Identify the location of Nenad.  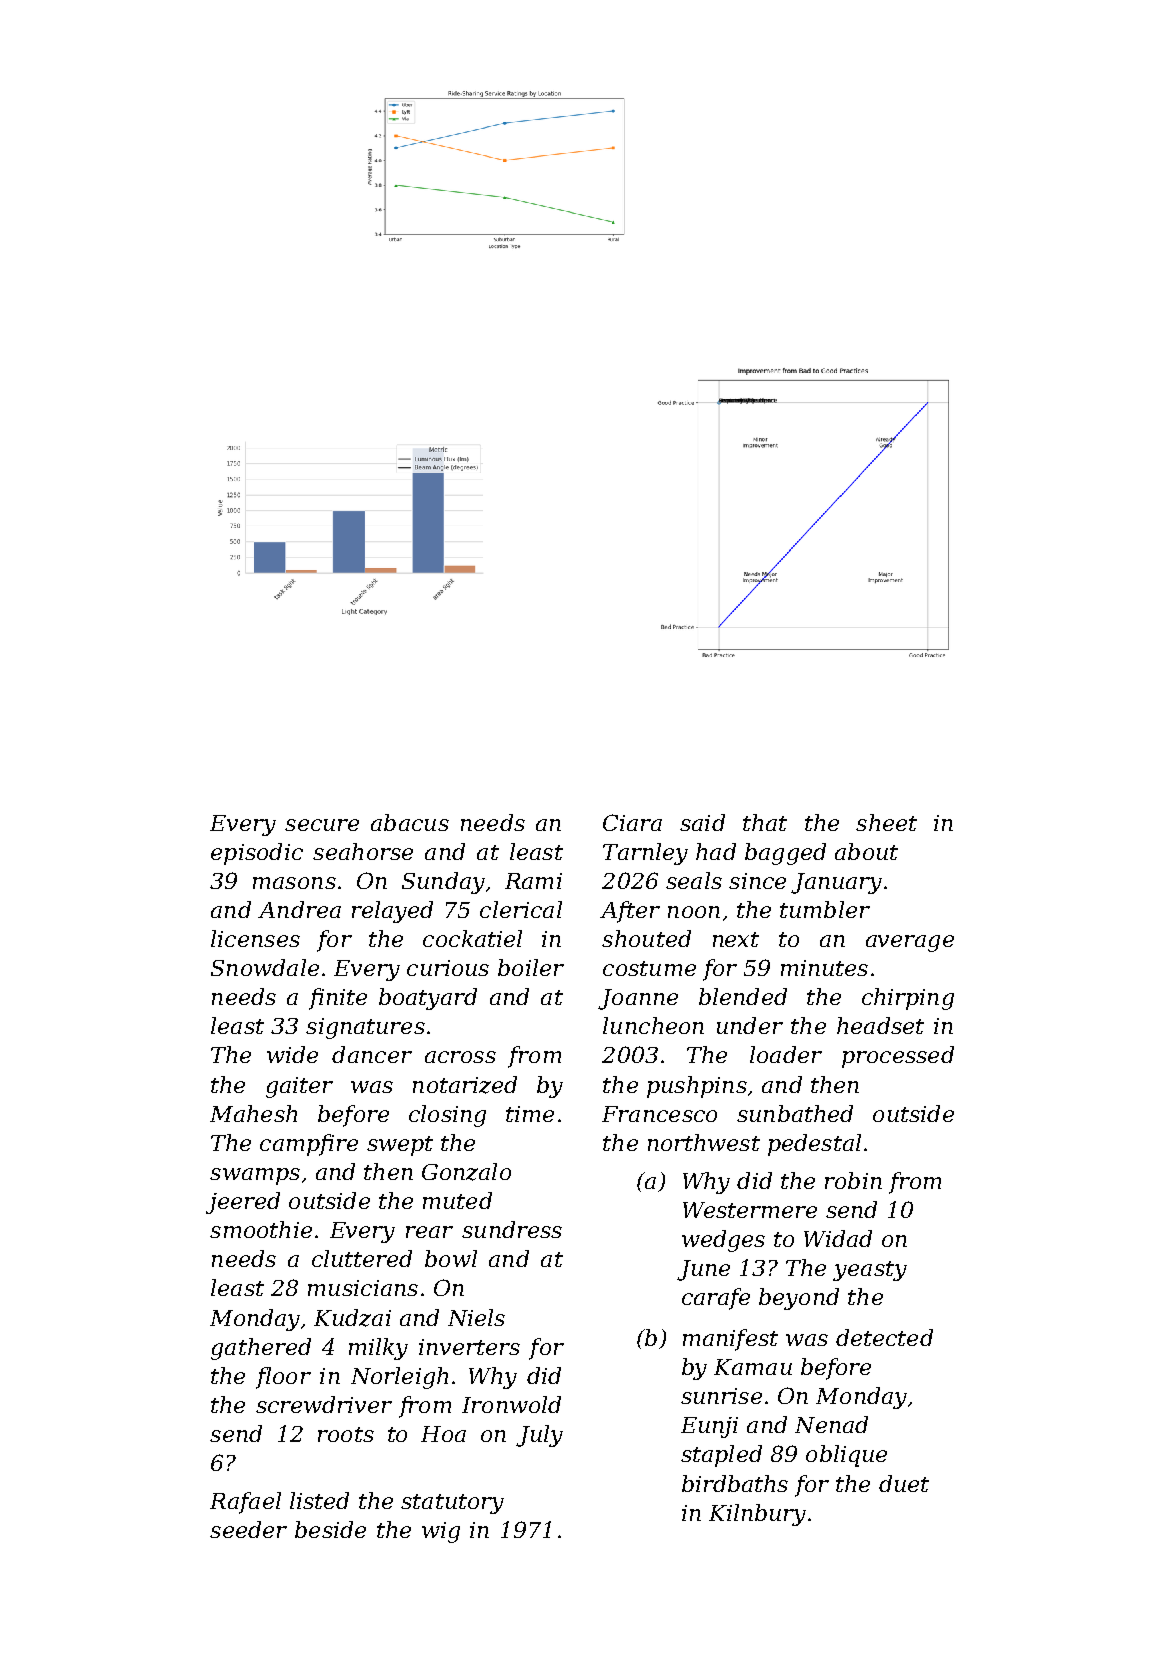
(831, 1424).
